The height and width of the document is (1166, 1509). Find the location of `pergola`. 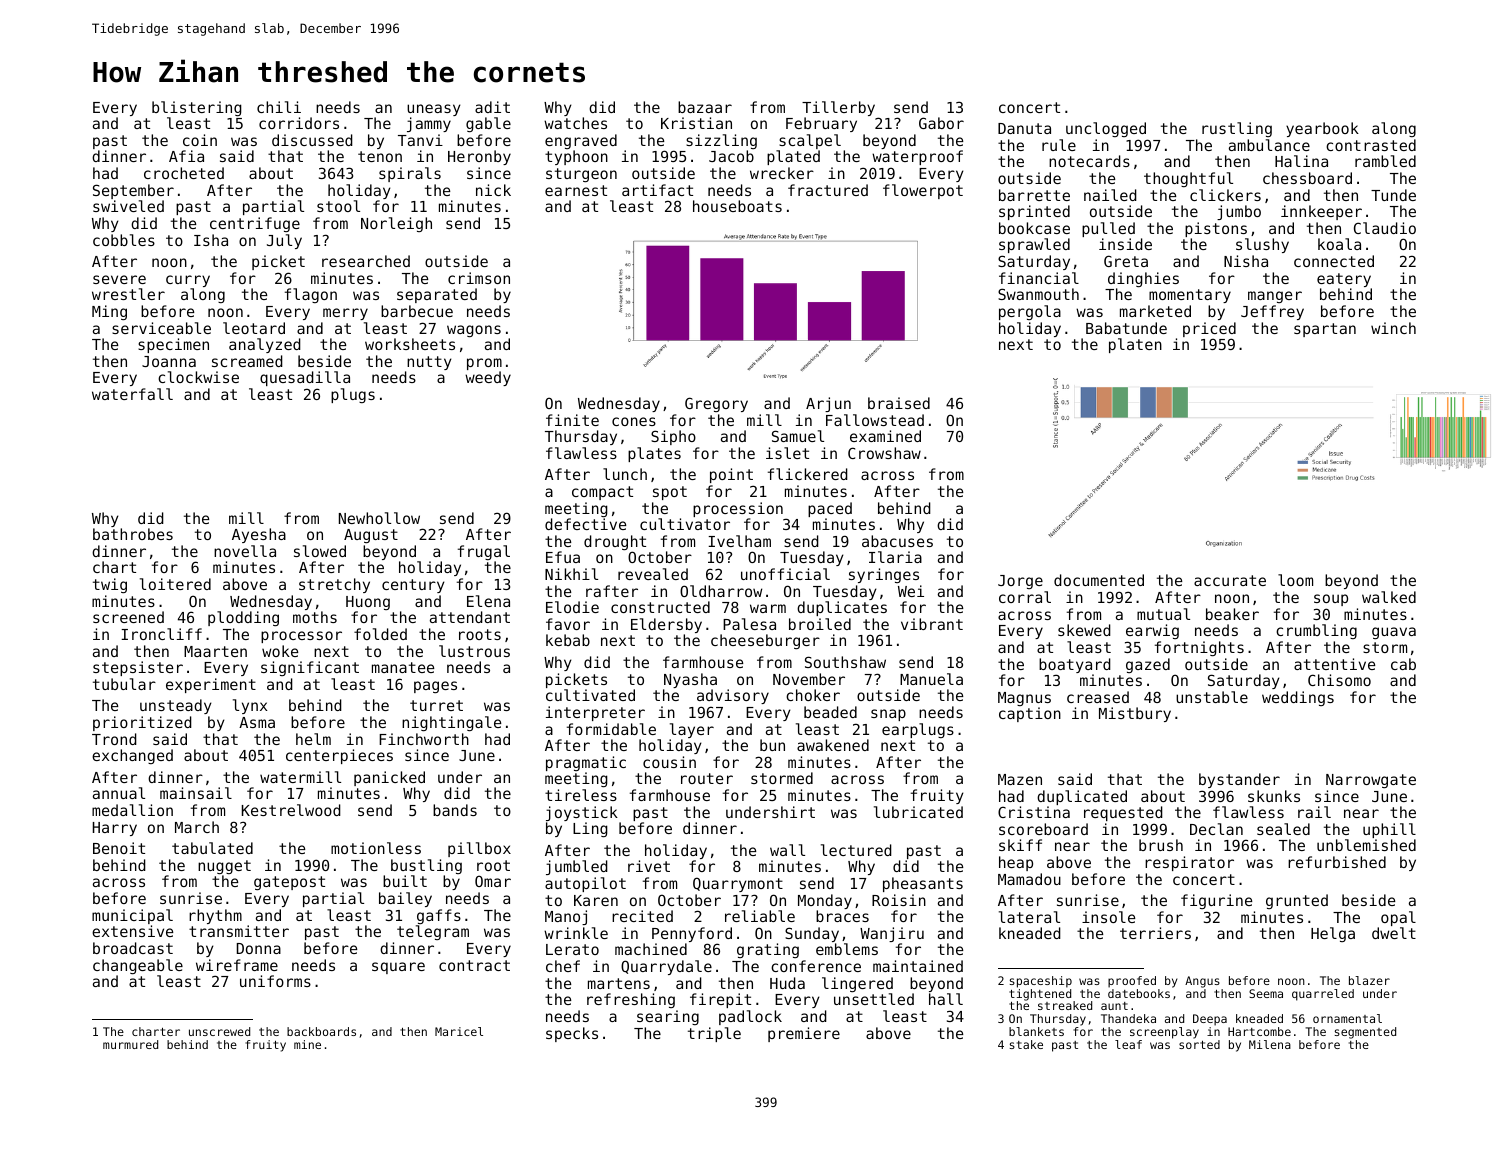

pergola is located at coordinates (1030, 312).
